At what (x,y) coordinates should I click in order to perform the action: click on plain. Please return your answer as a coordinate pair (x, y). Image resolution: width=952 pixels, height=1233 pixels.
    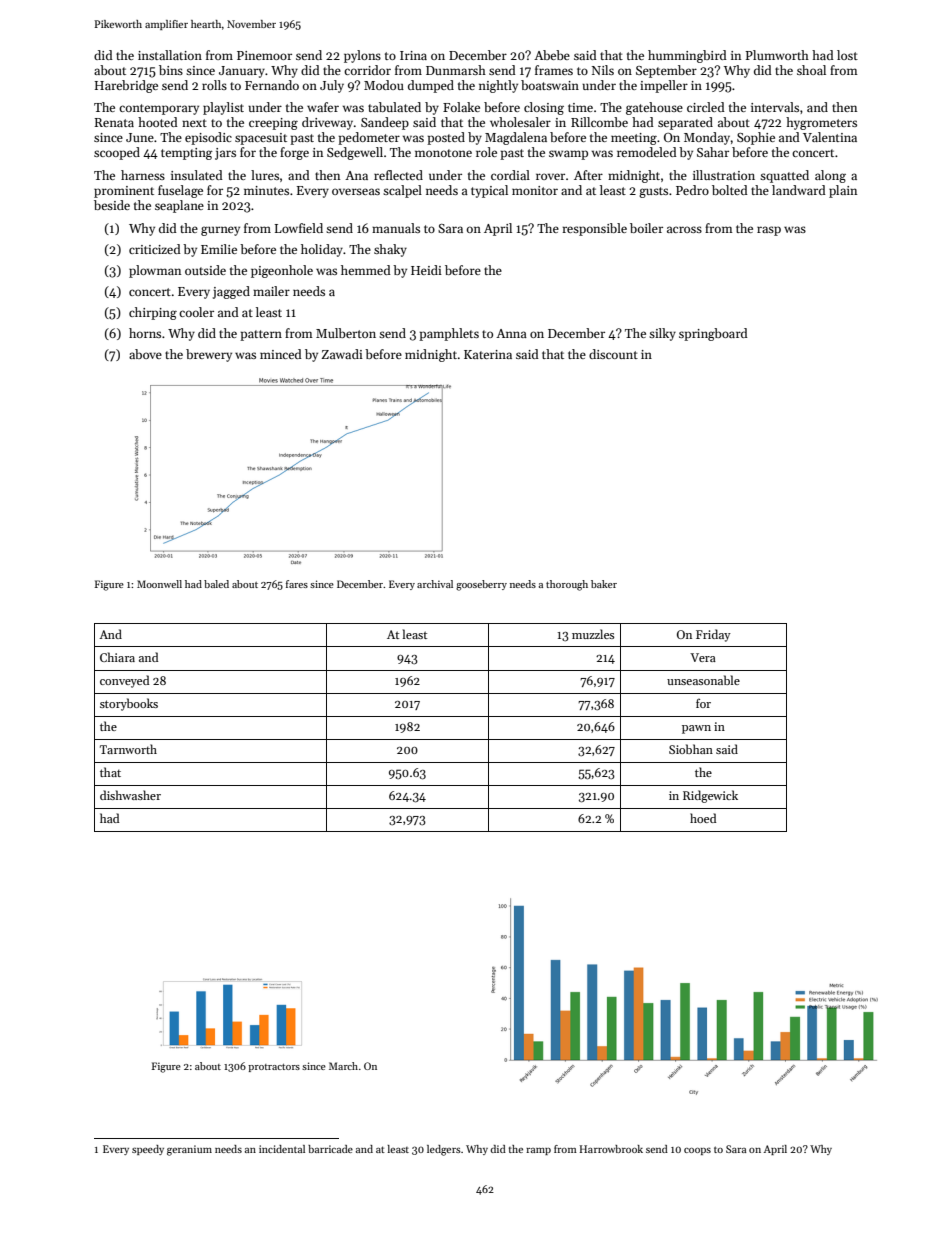
    Looking at the image, I should click on (843, 191).
